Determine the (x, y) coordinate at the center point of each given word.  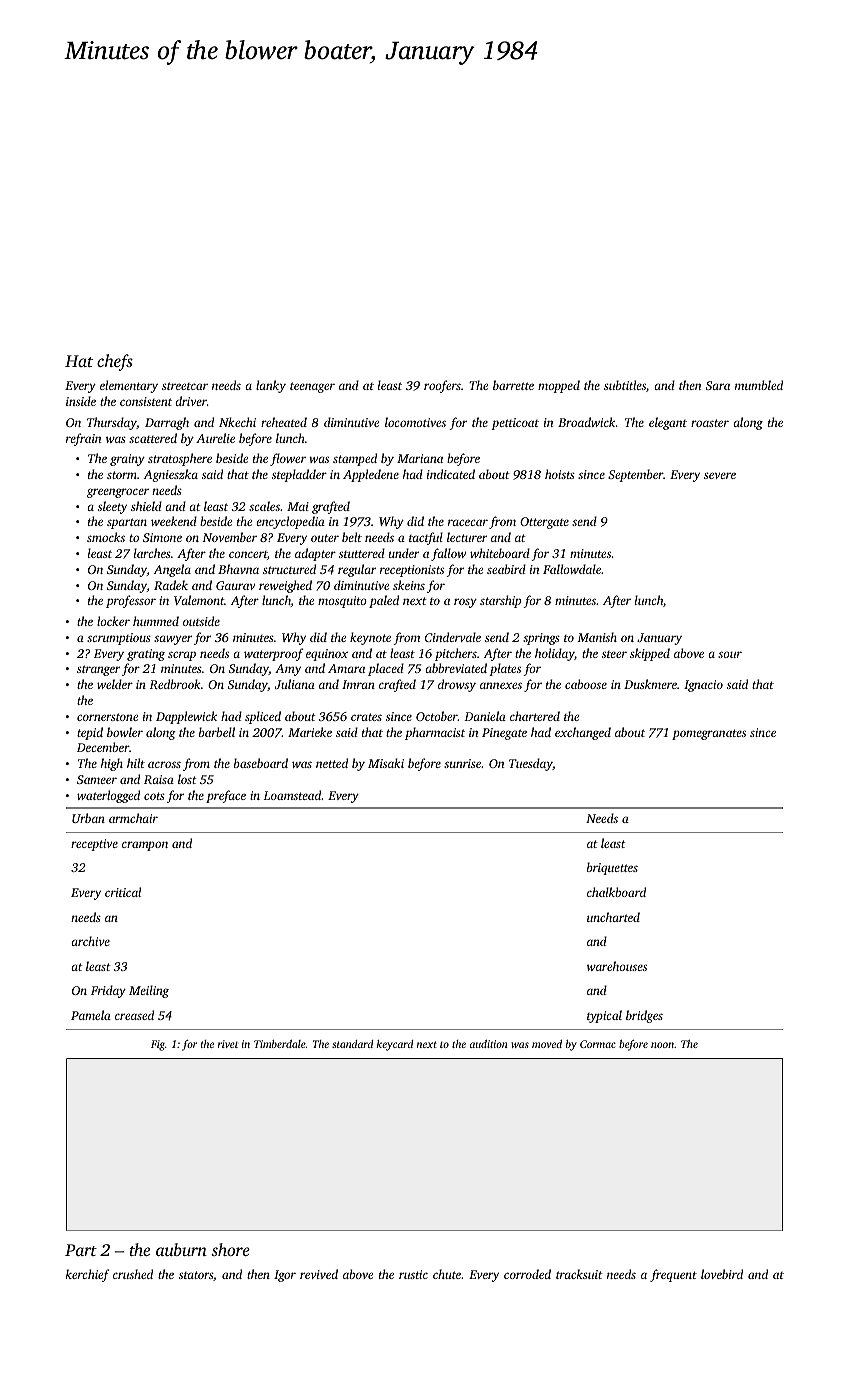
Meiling (149, 991)
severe (720, 475)
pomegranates (709, 734)
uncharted (613, 917)
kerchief (88, 1275)
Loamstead (292, 795)
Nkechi (237, 422)
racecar (468, 522)
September (636, 475)
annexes (501, 685)
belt (352, 537)
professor (131, 601)
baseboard (261, 763)
